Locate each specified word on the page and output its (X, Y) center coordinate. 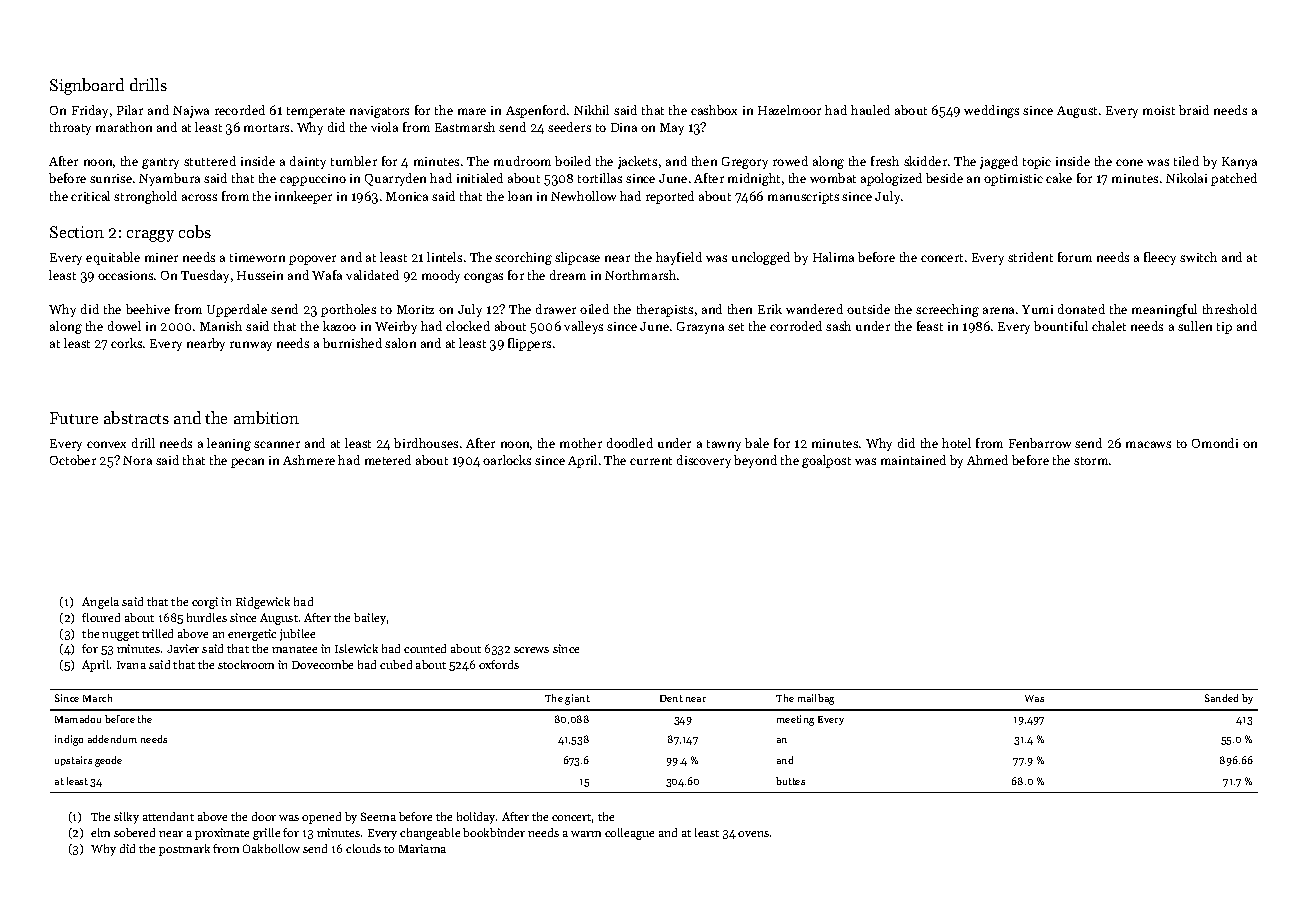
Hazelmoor (789, 110)
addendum (112, 739)
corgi (205, 603)
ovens (753, 834)
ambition (266, 417)
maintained (913, 460)
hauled (870, 110)
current (651, 461)
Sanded (1221, 698)
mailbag (816, 699)
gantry (160, 163)
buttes (790, 781)
